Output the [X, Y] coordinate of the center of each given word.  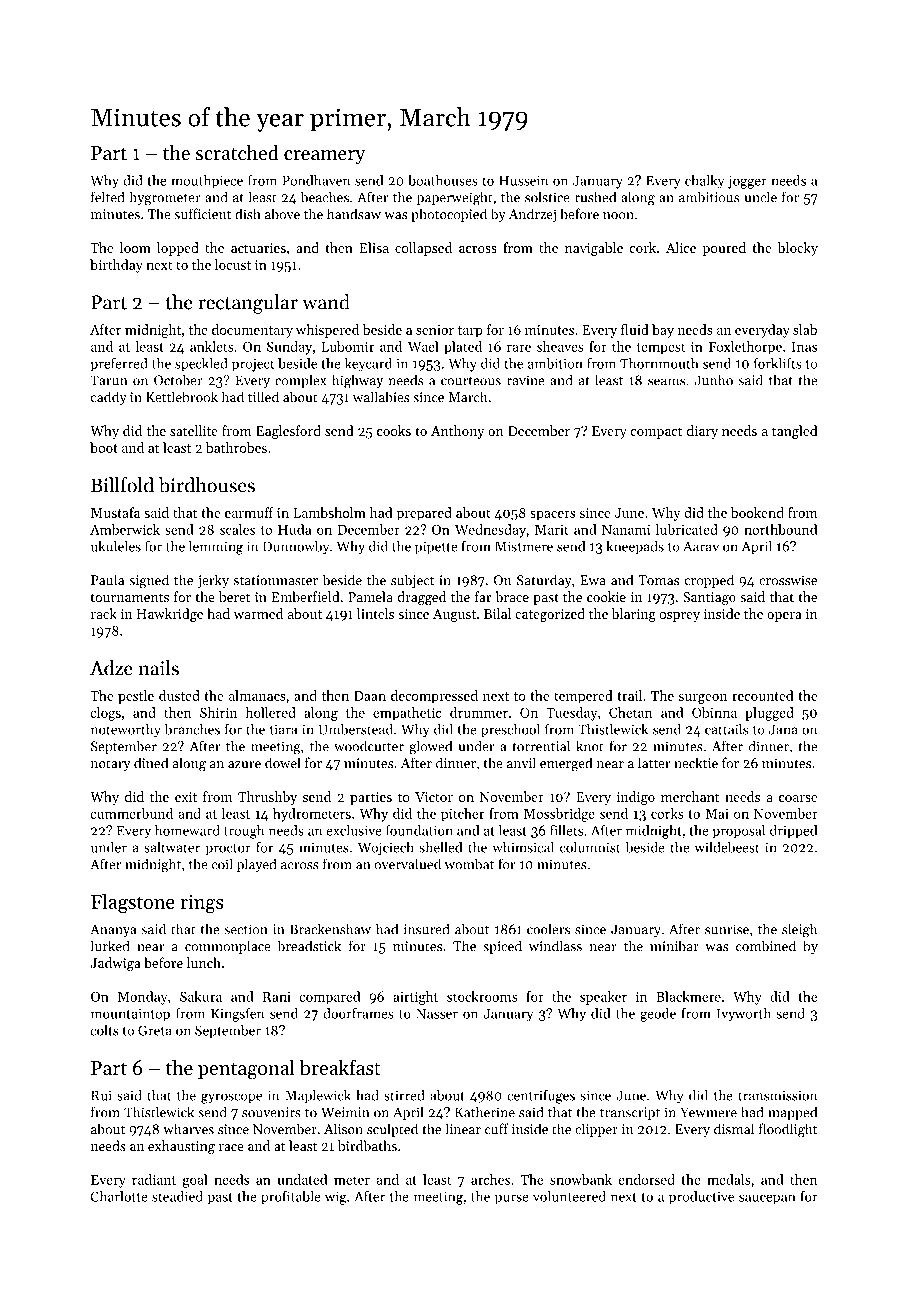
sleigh [799, 930]
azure [244, 765]
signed [149, 581]
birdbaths [367, 1145]
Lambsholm [329, 512]
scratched [237, 153]
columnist [590, 847]
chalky [704, 182]
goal [195, 1181]
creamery [324, 157]
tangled [794, 432]
